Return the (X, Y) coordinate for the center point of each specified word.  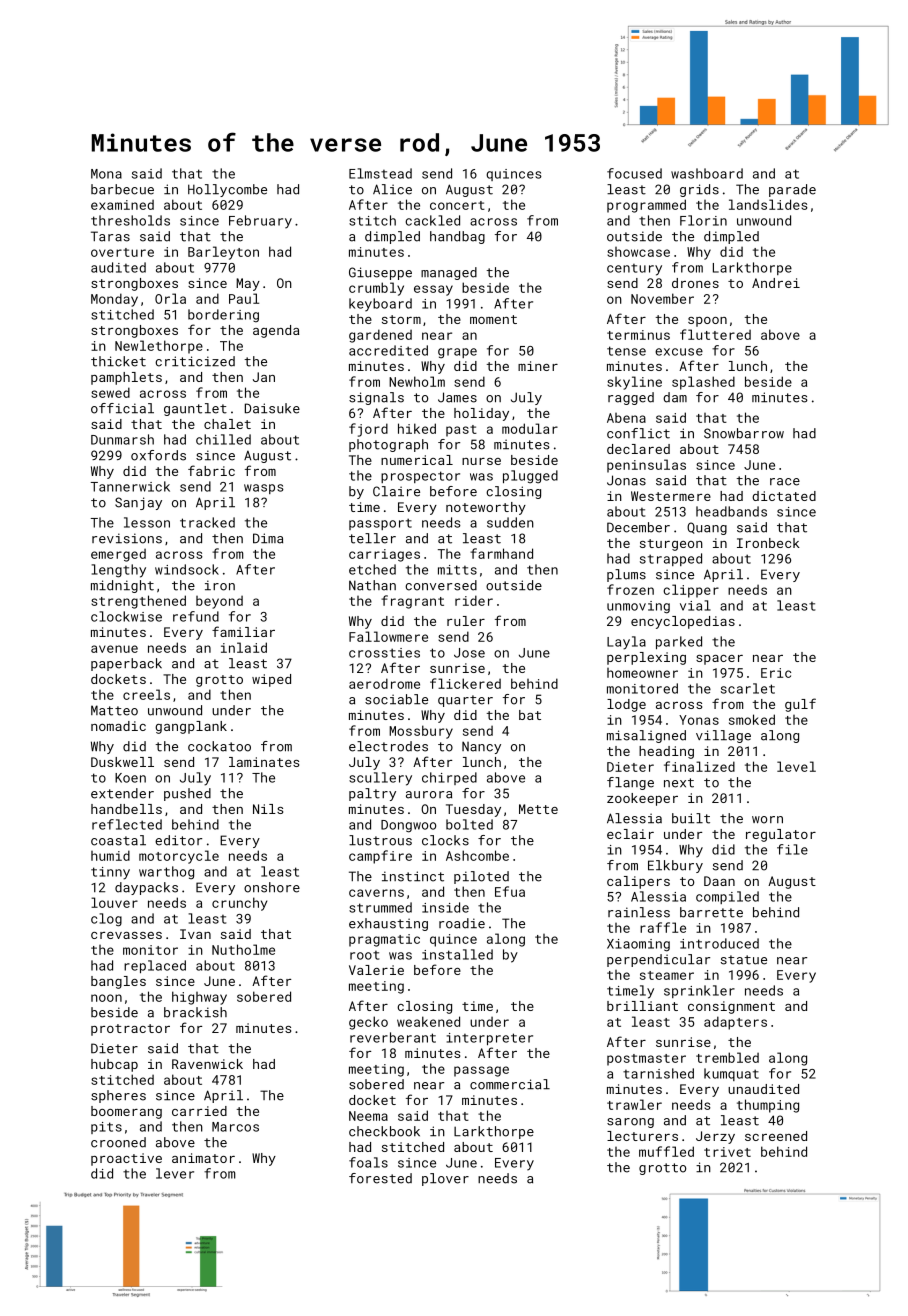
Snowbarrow (744, 433)
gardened (380, 336)
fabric (211, 470)
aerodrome (384, 683)
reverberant (393, 1037)
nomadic (118, 726)
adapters (735, 1023)
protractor (130, 1030)
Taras (110, 236)
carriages (384, 555)
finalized (699, 766)
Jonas (626, 480)
